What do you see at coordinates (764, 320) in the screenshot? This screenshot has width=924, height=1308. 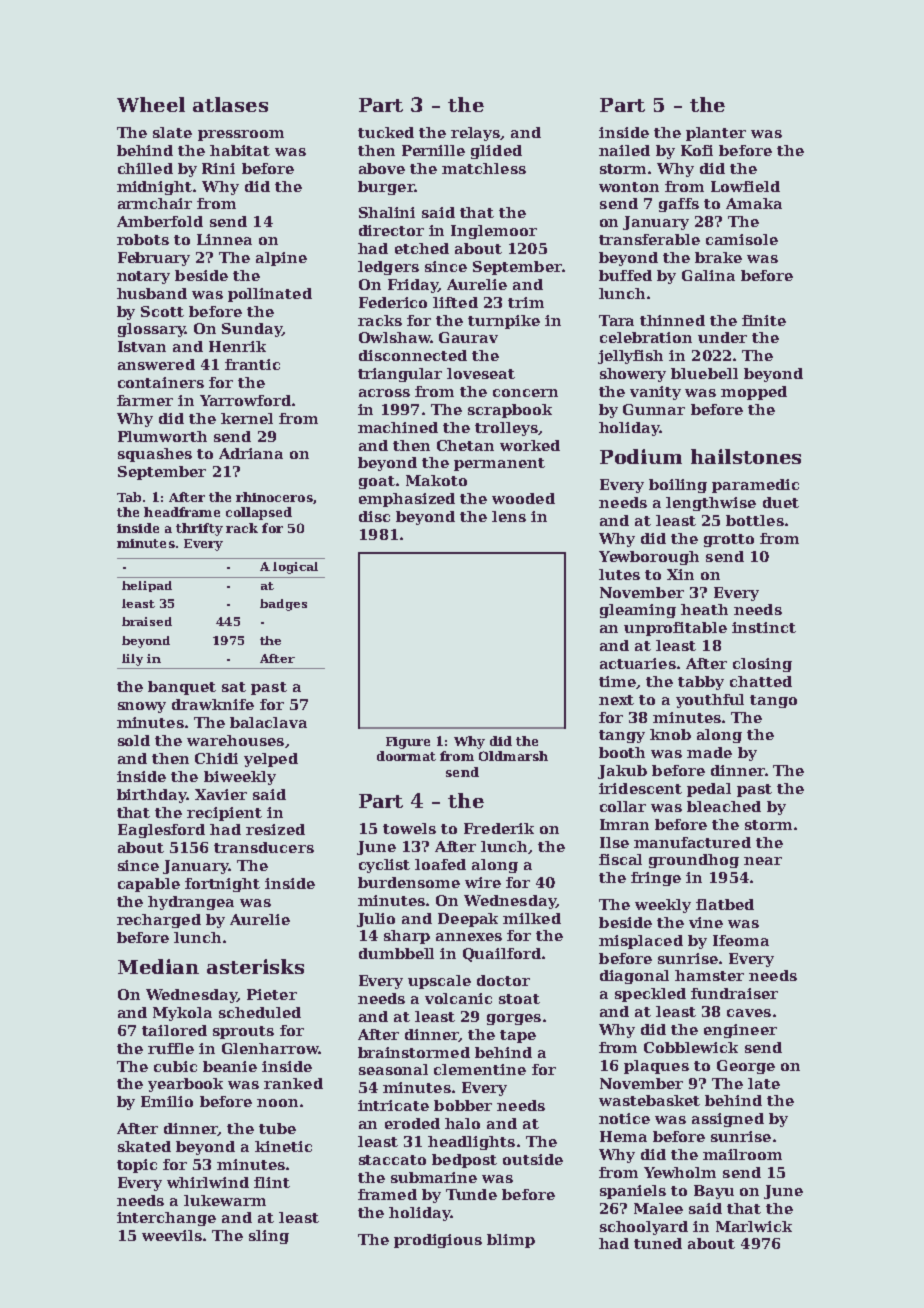 I see `finite` at bounding box center [764, 320].
